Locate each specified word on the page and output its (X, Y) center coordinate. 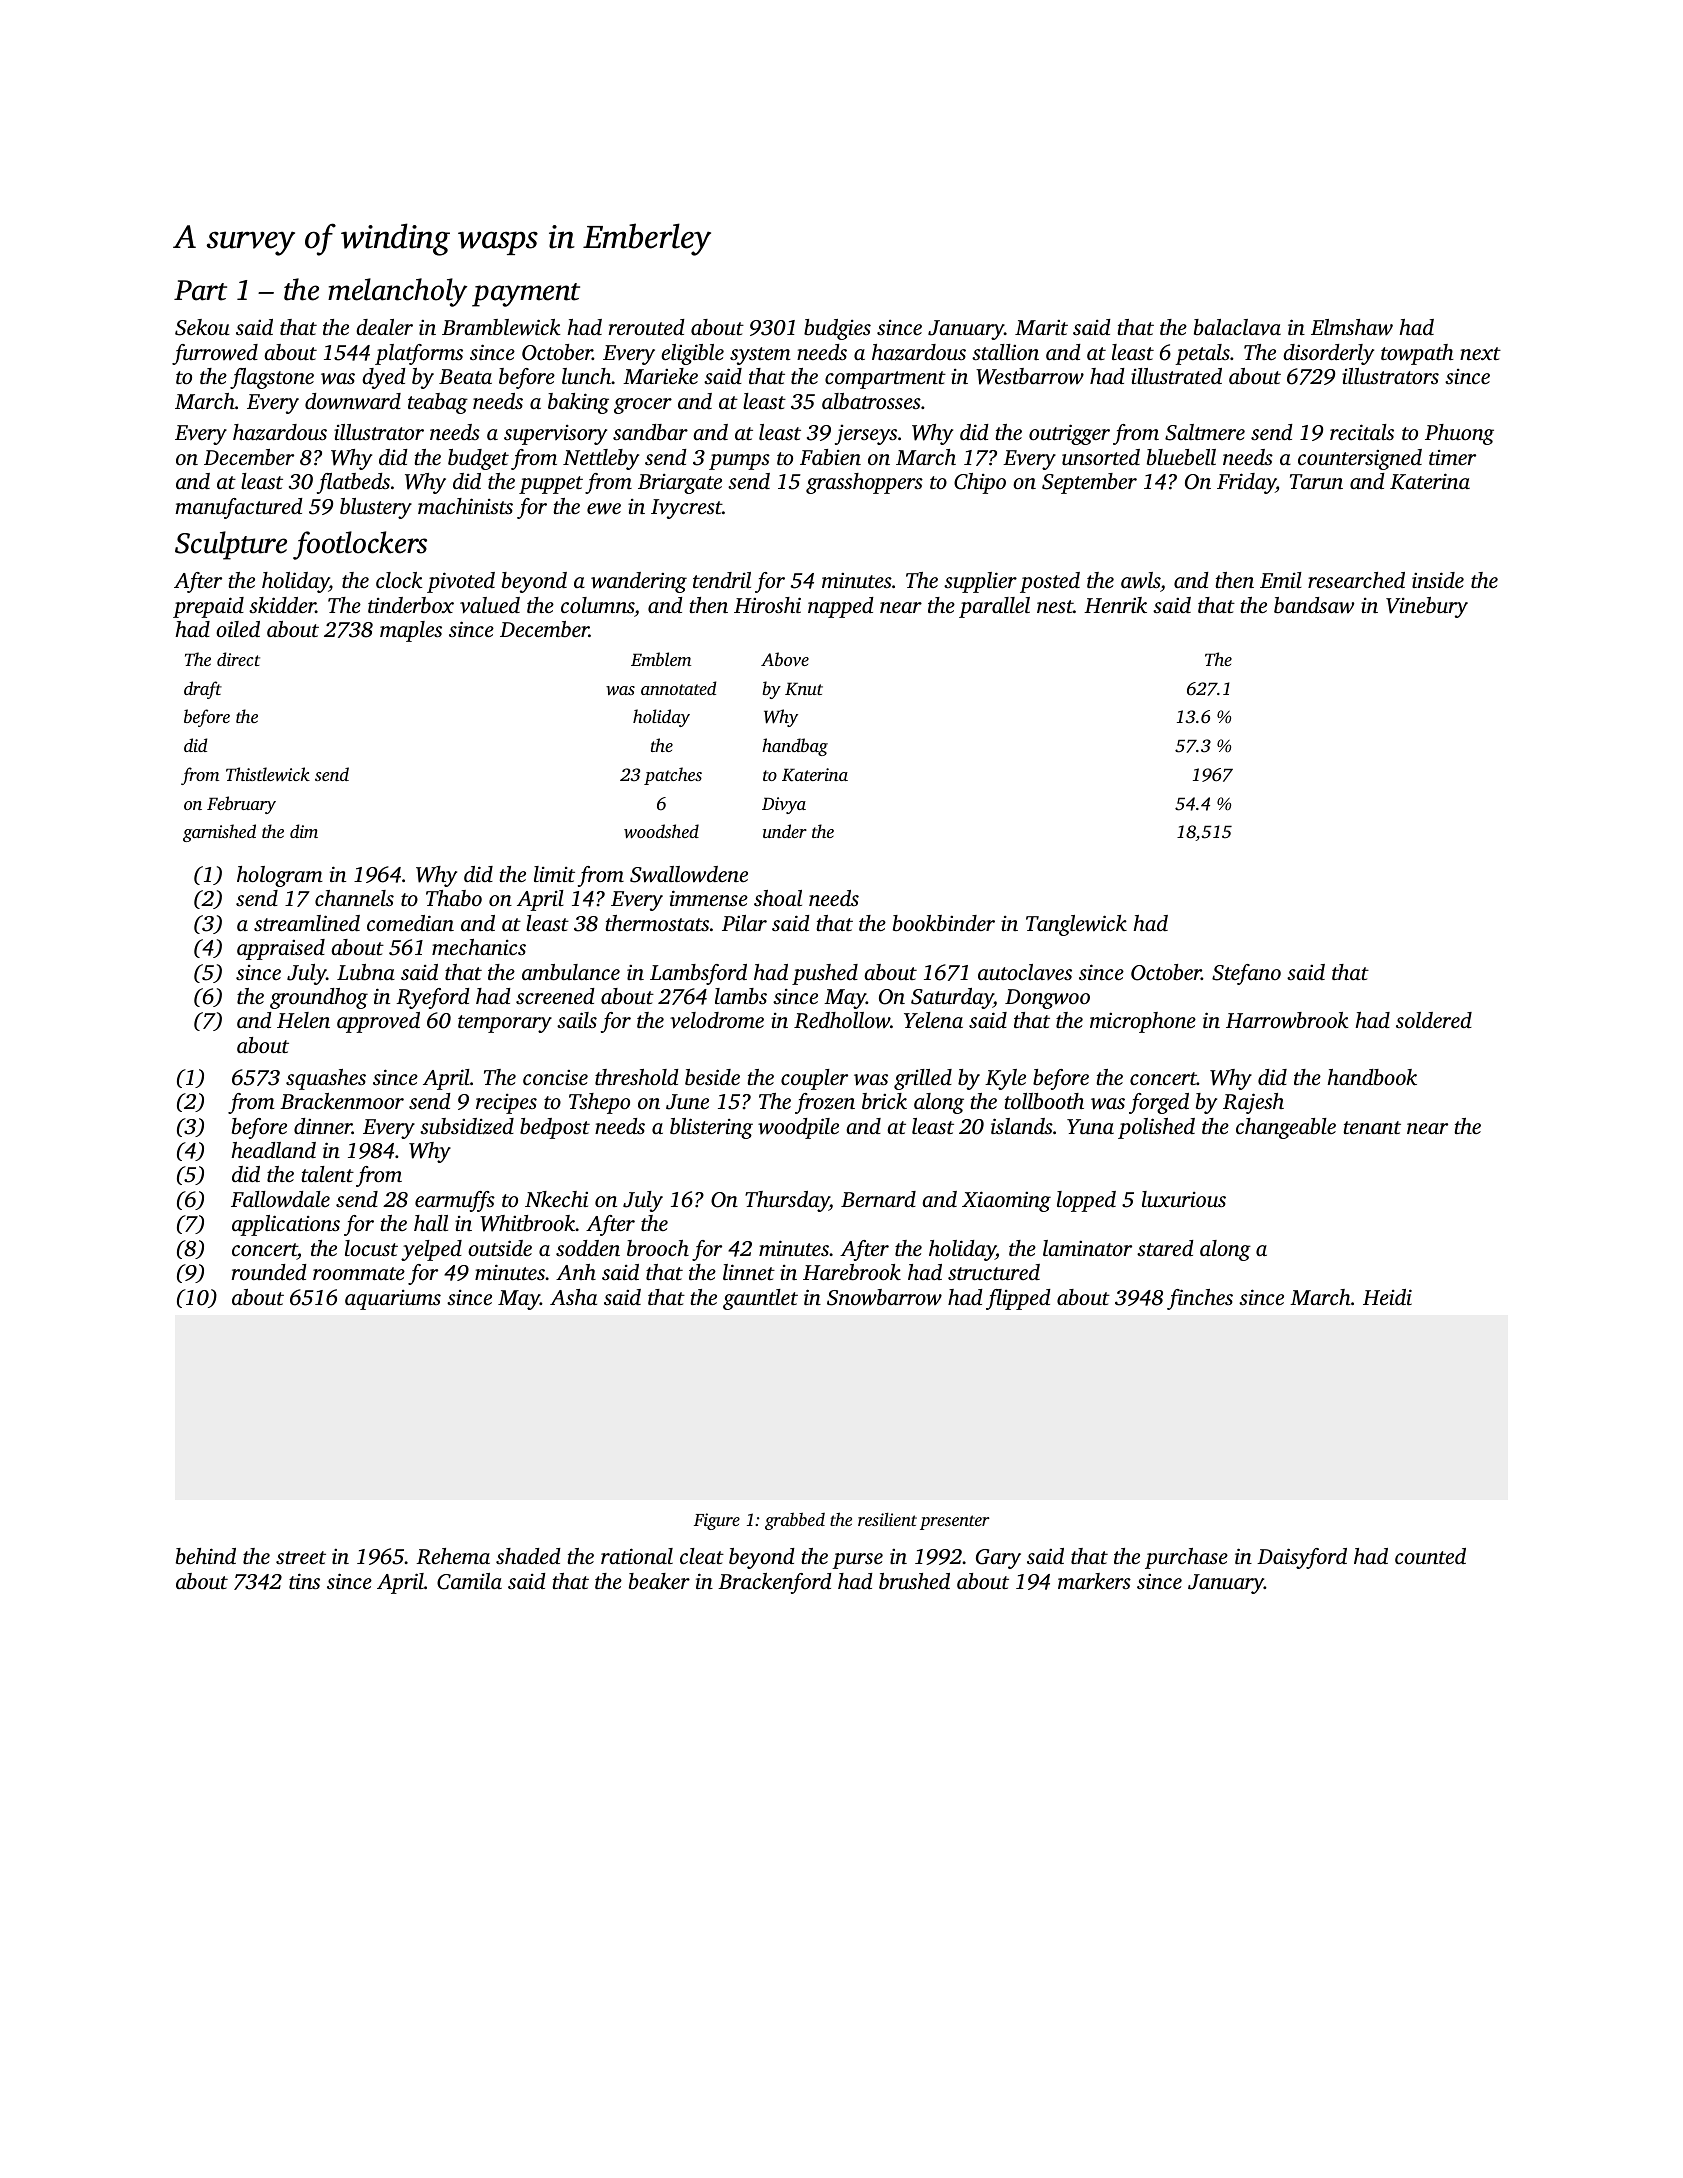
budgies (837, 329)
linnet (749, 1272)
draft (203, 690)
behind (206, 1556)
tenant (1372, 1127)
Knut (804, 689)
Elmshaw (1352, 327)
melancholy (397, 292)
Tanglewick (1076, 925)
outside (500, 1248)
